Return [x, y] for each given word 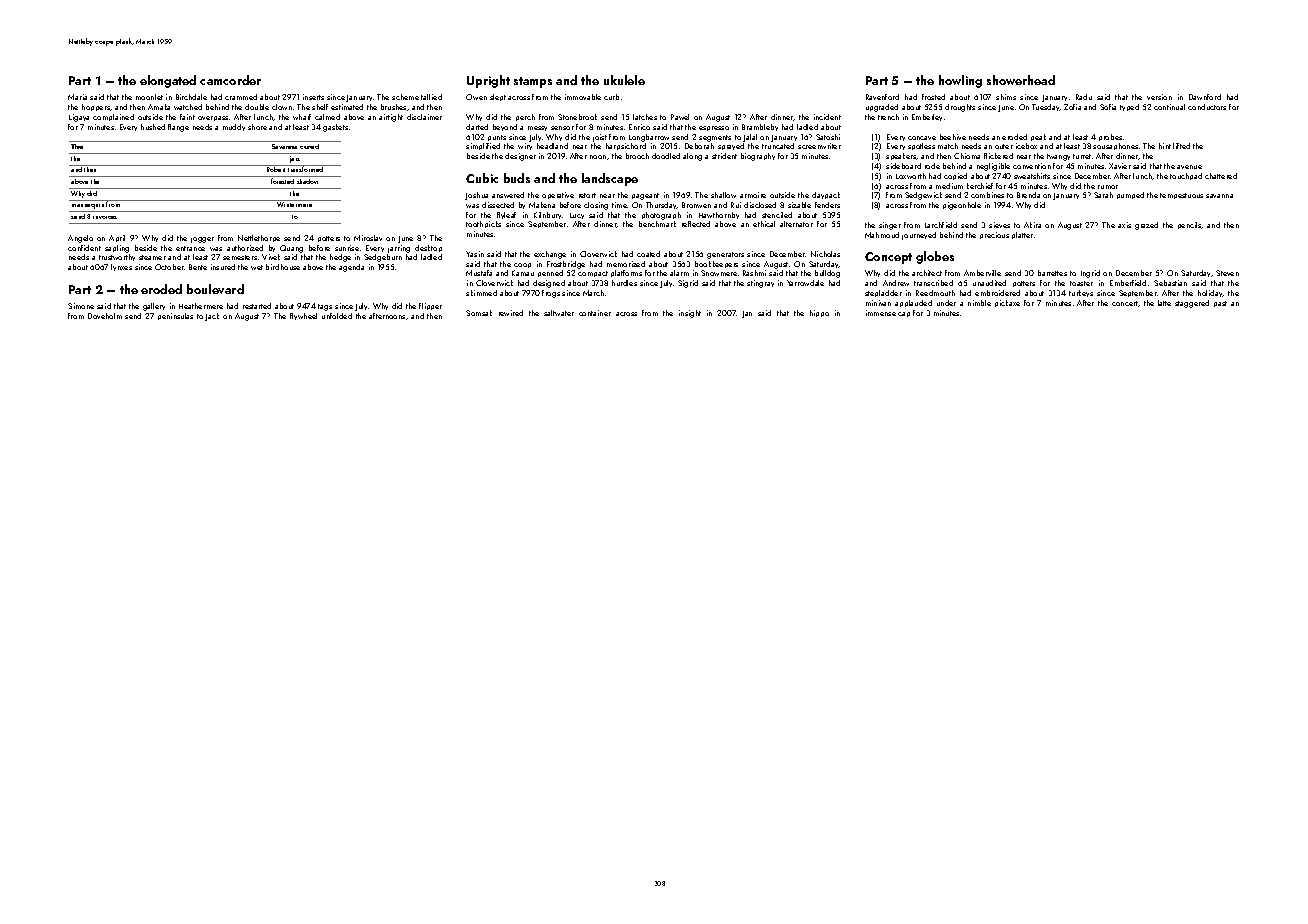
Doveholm [105, 316]
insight [690, 314]
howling [960, 81]
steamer [152, 257]
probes [1110, 137]
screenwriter [819, 146]
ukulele [624, 80]
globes [935, 257]
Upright [488, 81]
